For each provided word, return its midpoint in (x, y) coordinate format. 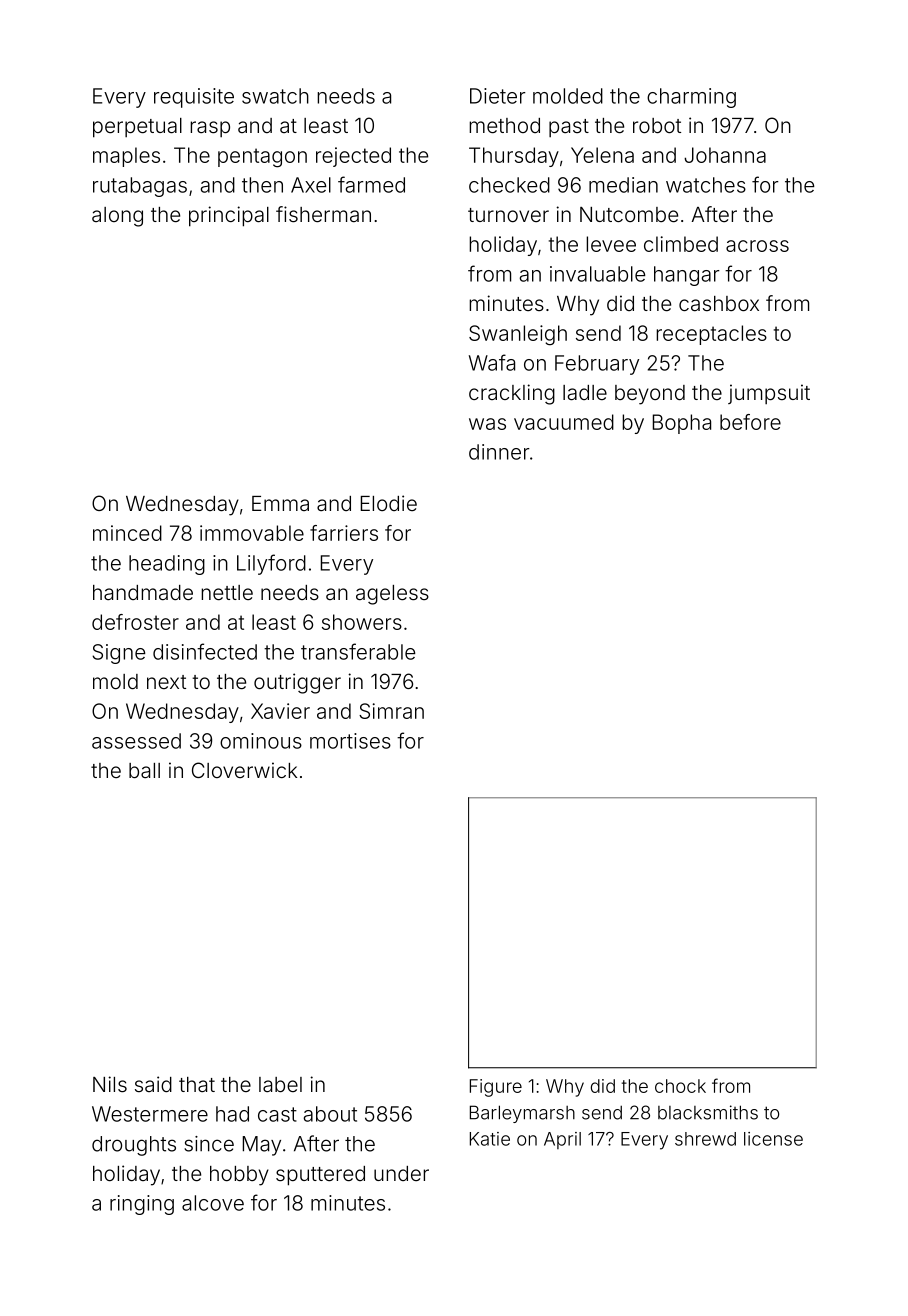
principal (229, 216)
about (330, 1114)
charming (691, 98)
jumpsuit (769, 394)
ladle (585, 392)
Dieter (498, 96)
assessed (136, 741)
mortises (350, 741)
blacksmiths (708, 1112)
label (280, 1084)
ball (144, 770)
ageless (392, 595)
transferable (358, 651)
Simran (391, 711)
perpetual (137, 128)
